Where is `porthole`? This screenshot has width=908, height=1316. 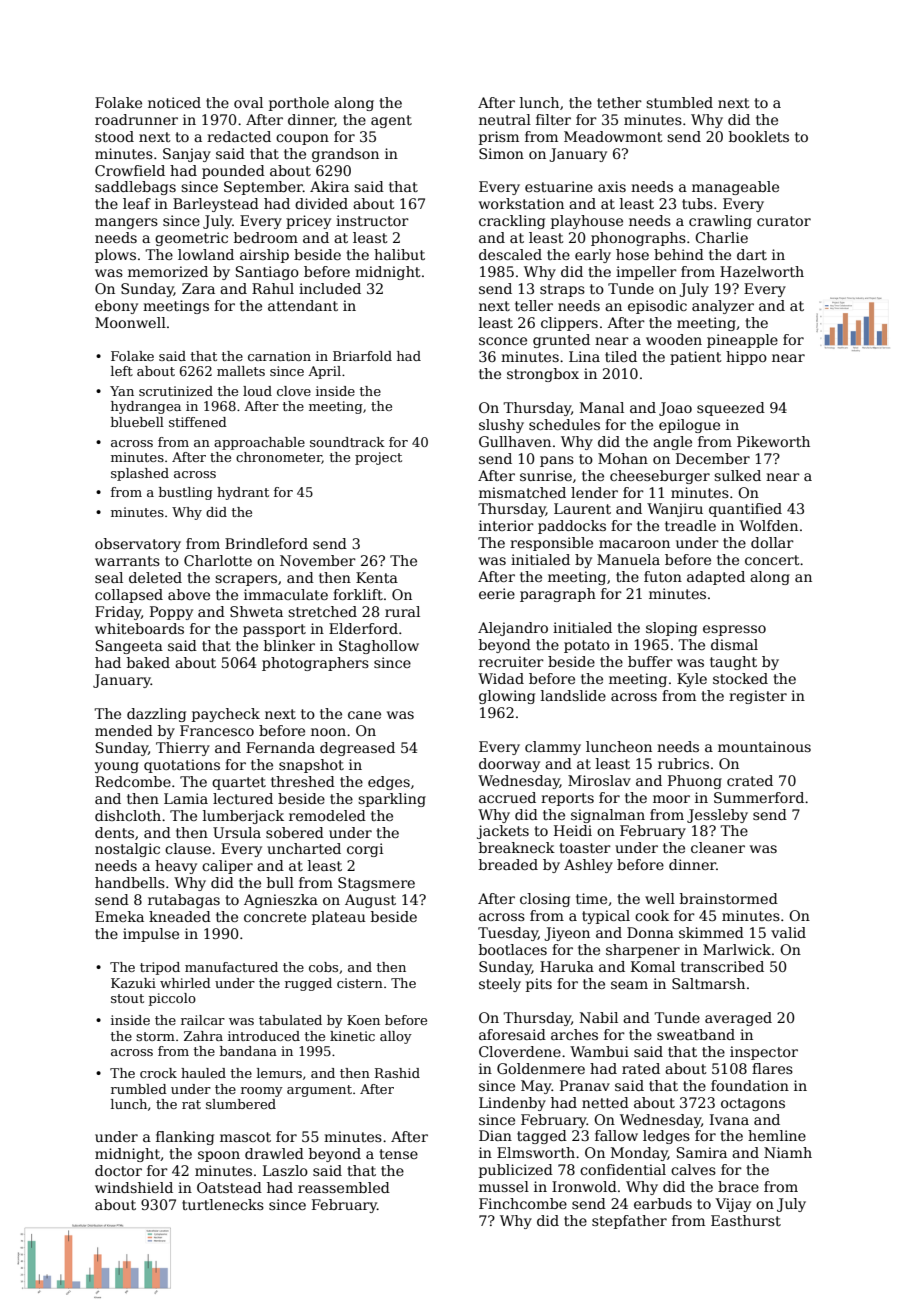
porthole is located at coordinates (299, 104).
